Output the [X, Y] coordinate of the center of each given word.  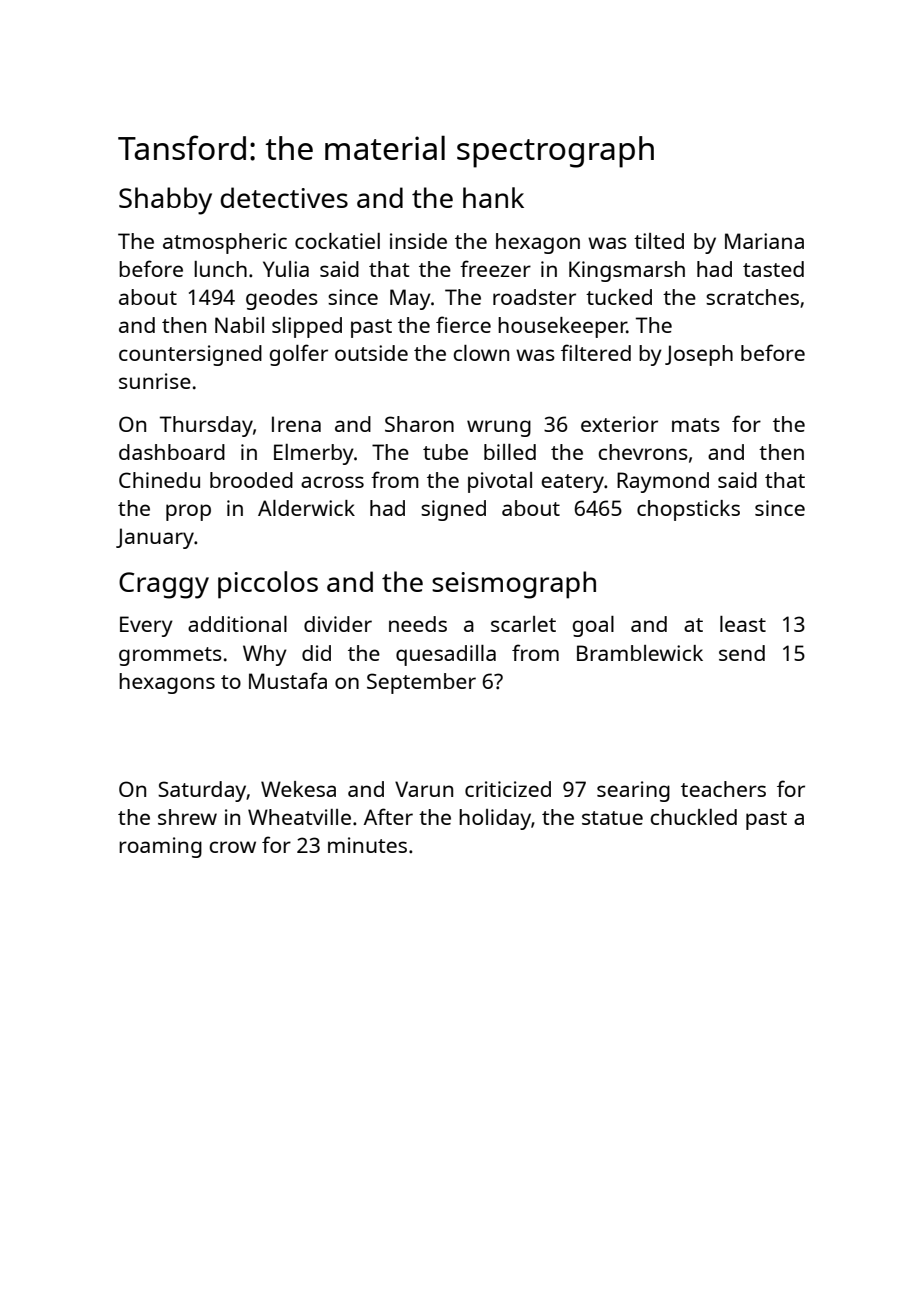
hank [493, 197]
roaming [160, 847]
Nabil [239, 325]
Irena [296, 424]
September [421, 683]
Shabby [165, 201]
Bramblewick [640, 653]
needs [418, 624]
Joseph [699, 355]
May [410, 299]
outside [371, 353]
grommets [170, 656]
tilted [659, 241]
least [743, 624]
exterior [619, 424]
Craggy [164, 585]
